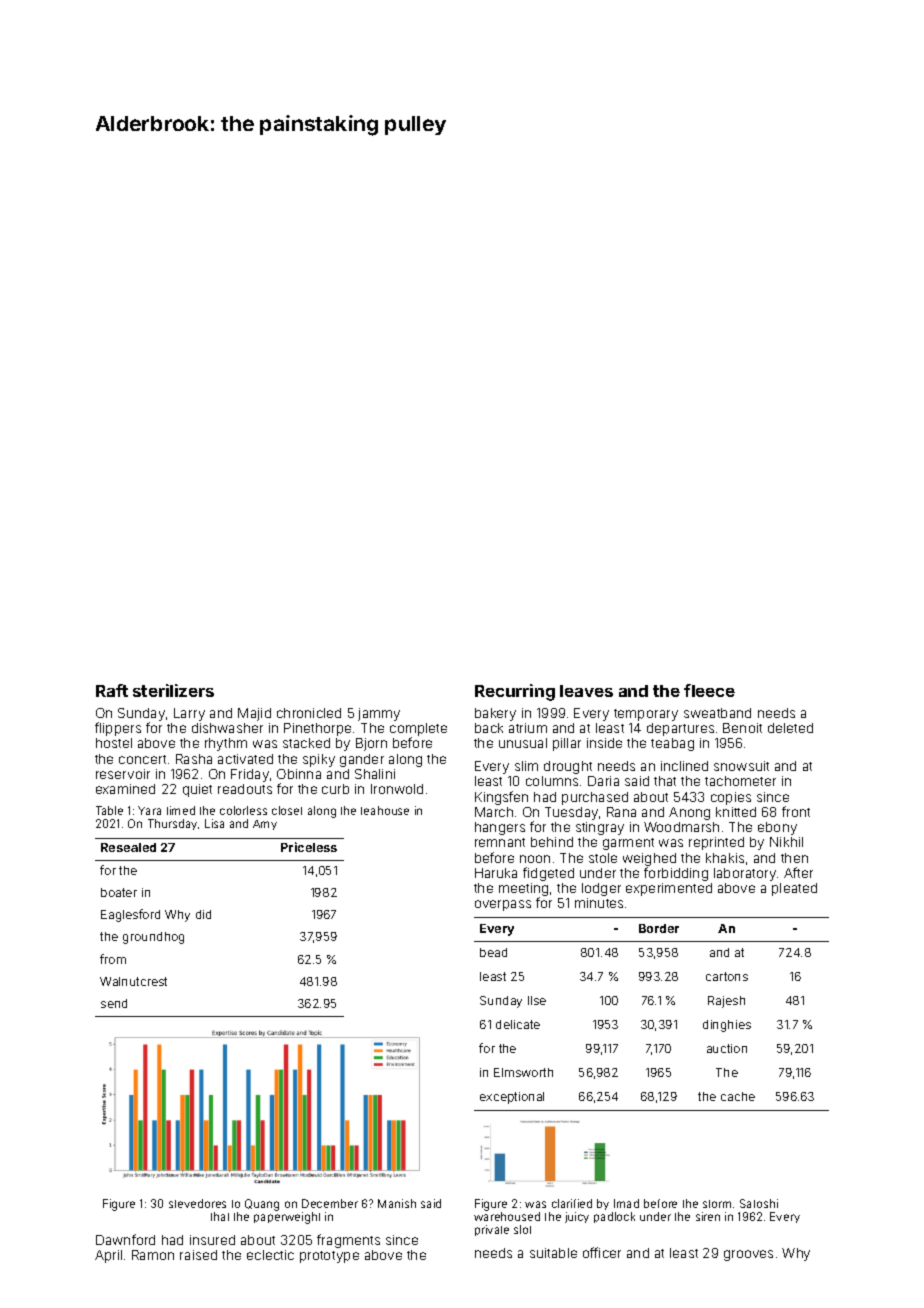 This document has height=1308, width=924. I want to click on Haruka, so click(496, 873).
